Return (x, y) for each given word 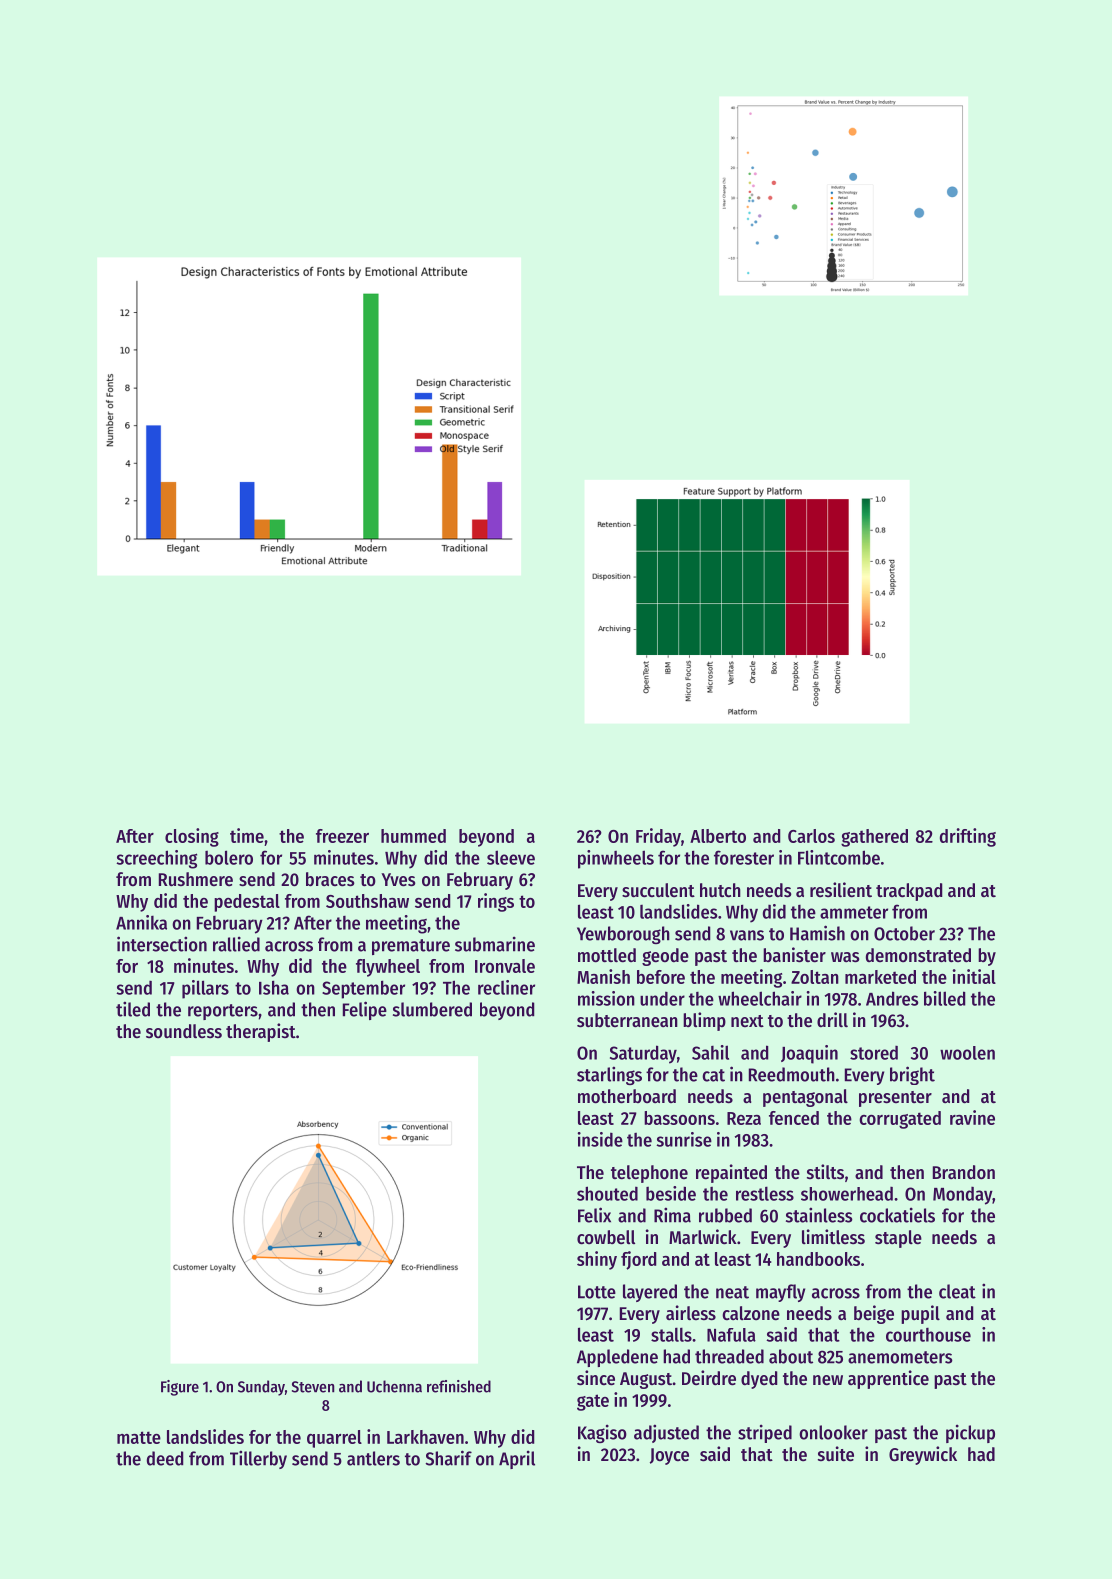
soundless (184, 1031)
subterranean (627, 1020)
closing (192, 837)
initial (974, 976)
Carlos (811, 836)
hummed (413, 836)
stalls (671, 1334)
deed (165, 1458)
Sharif (448, 1458)
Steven (313, 1387)
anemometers (900, 1357)
